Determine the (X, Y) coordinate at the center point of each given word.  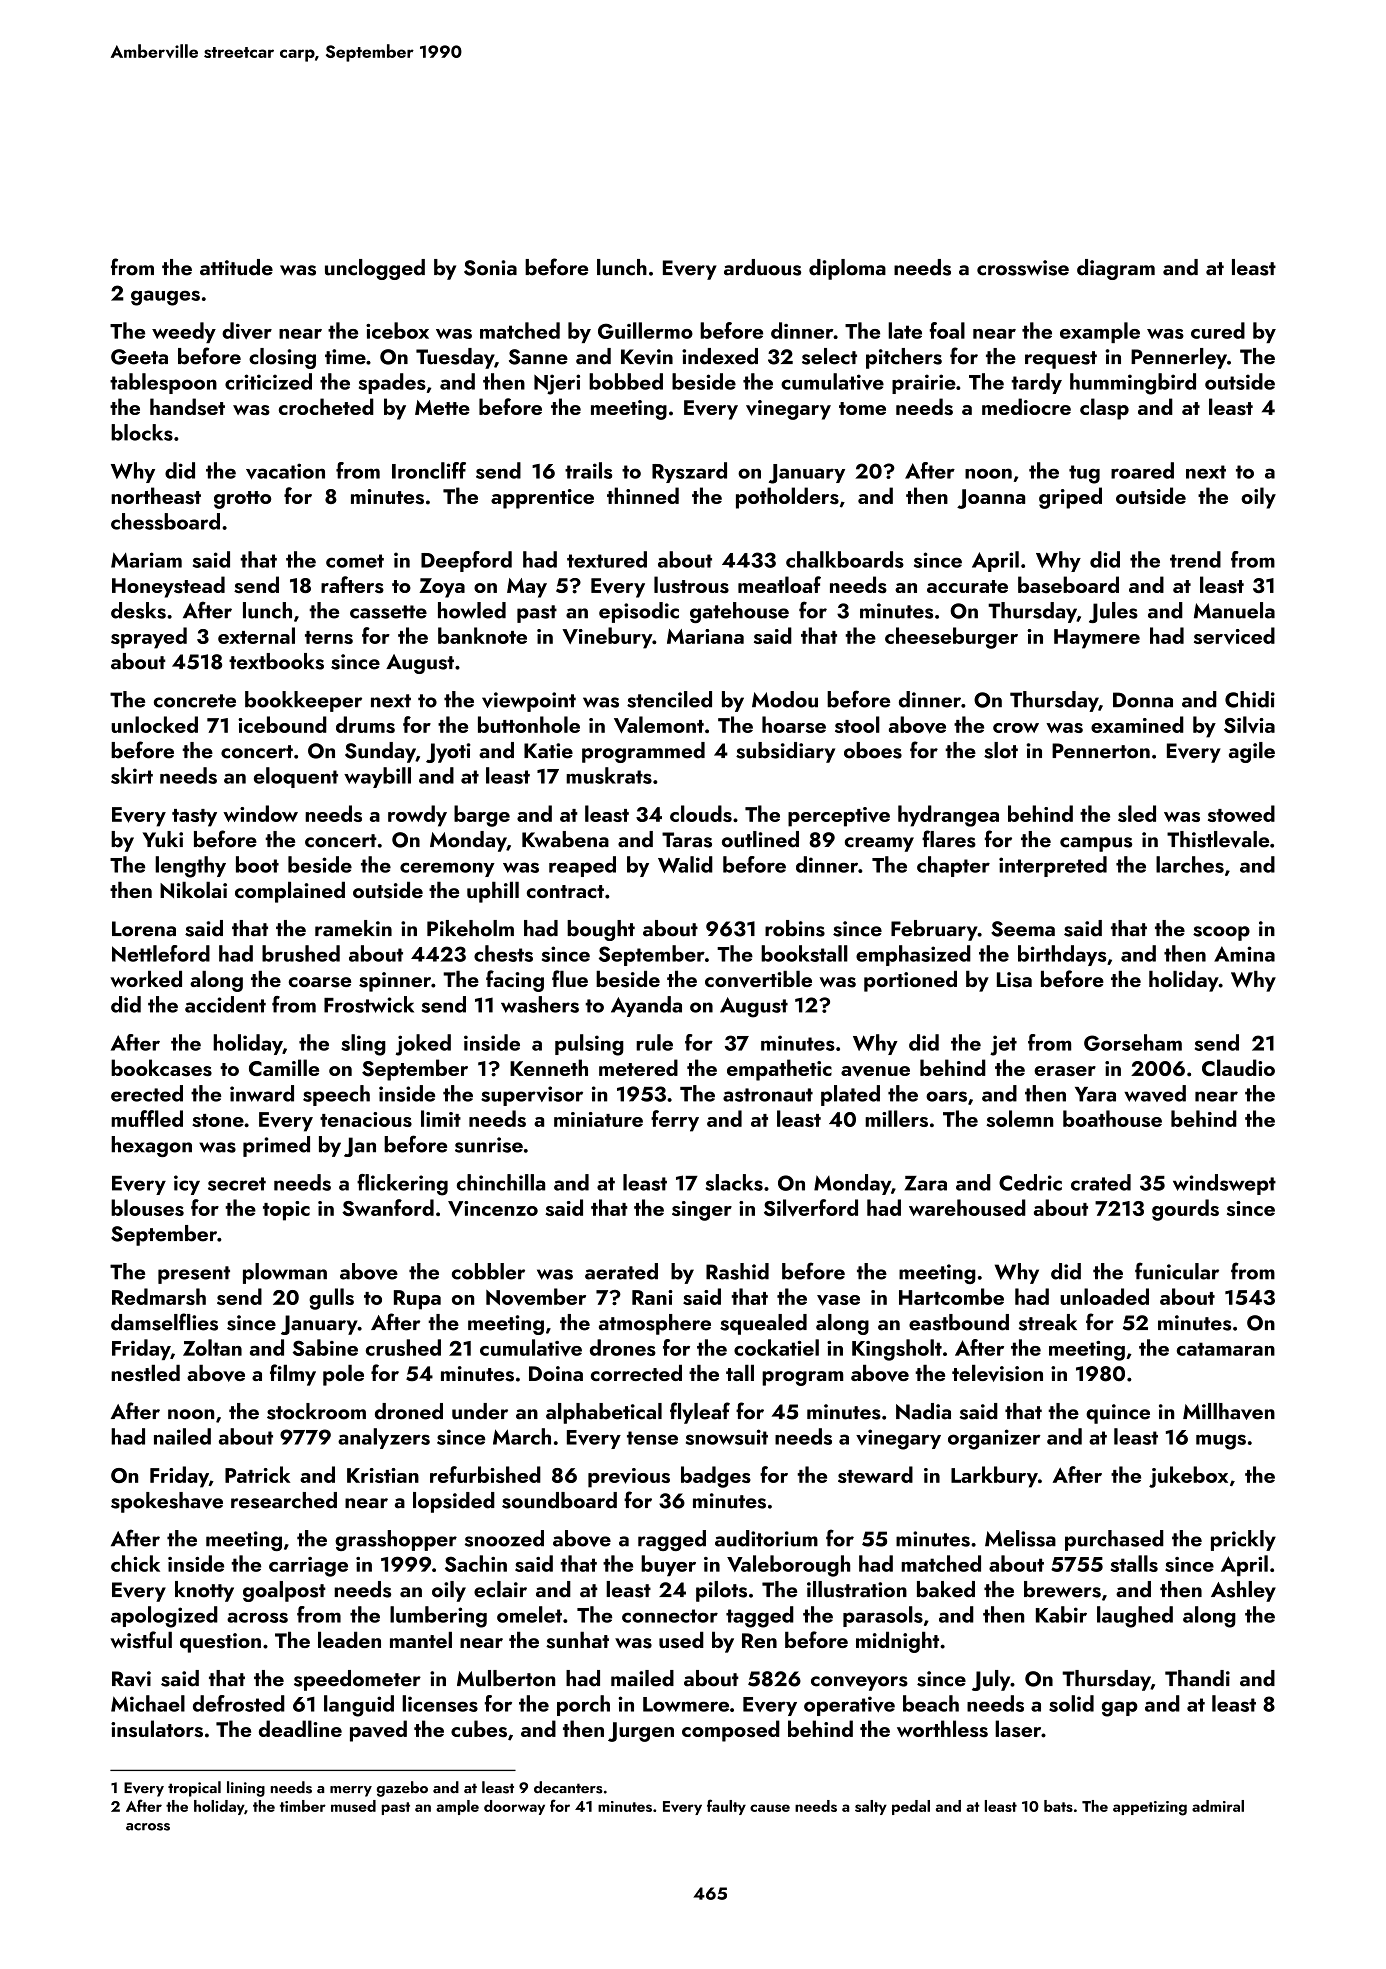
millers (896, 1118)
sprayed (149, 638)
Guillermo (645, 330)
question (220, 1643)
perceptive (839, 817)
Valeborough (788, 1566)
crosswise (1023, 268)
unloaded (1104, 1296)
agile (1252, 752)
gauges (165, 298)
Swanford (388, 1207)
